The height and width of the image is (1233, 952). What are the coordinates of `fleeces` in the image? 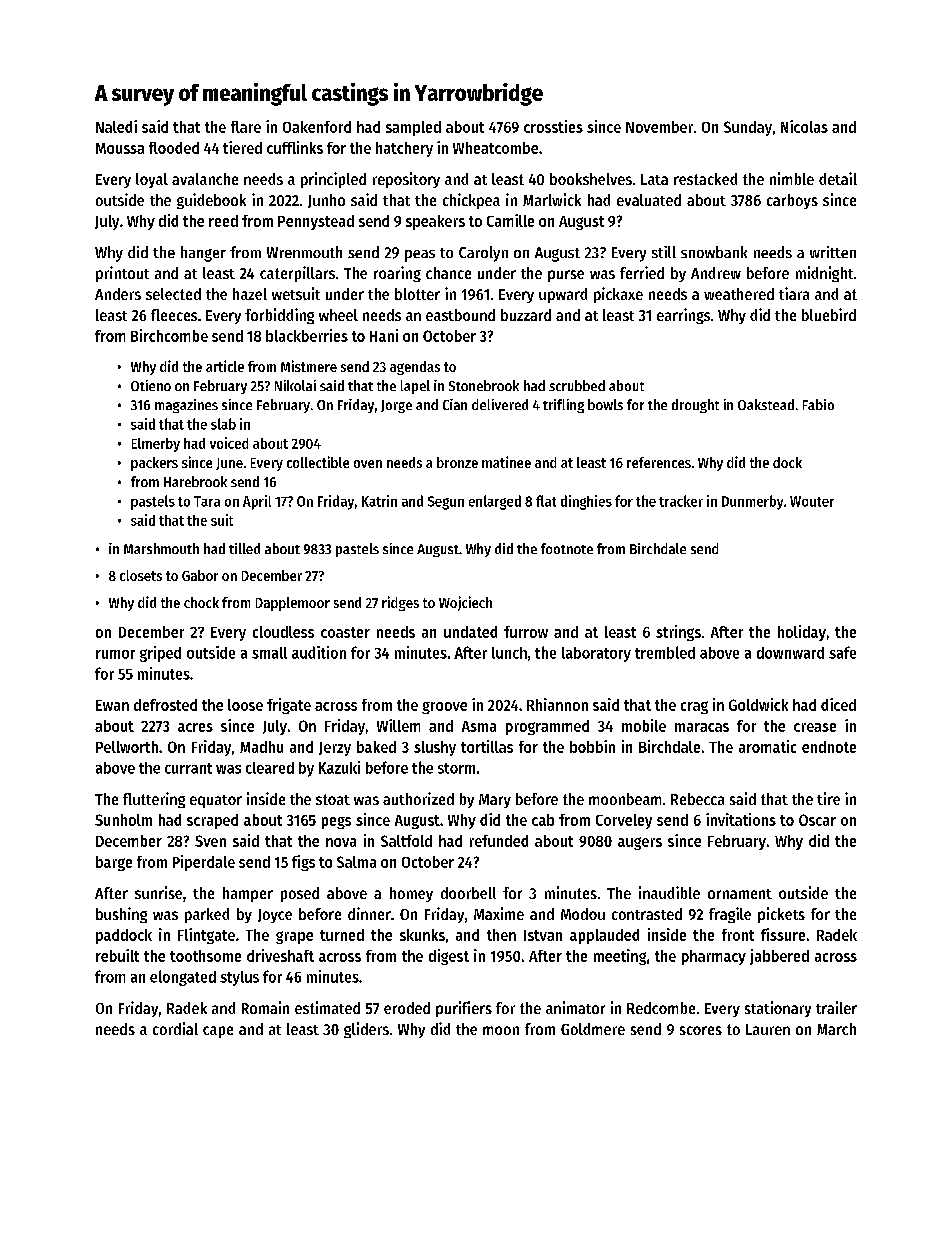 It's located at (174, 315).
